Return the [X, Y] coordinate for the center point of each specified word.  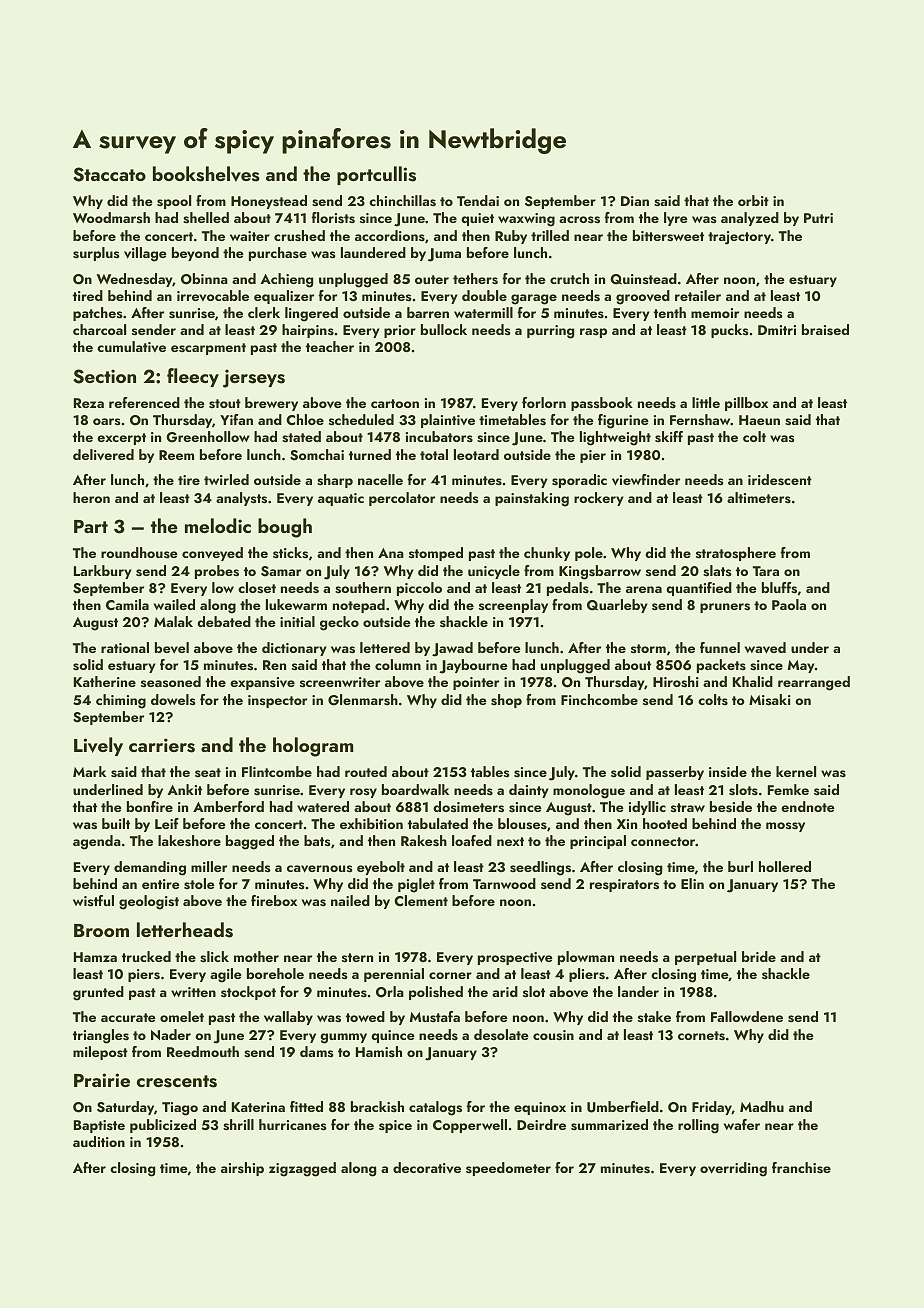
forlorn [544, 402]
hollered [785, 866]
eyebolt [381, 868]
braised [825, 330]
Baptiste [99, 1126]
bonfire [150, 806]
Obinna [204, 279]
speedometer [508, 1169]
